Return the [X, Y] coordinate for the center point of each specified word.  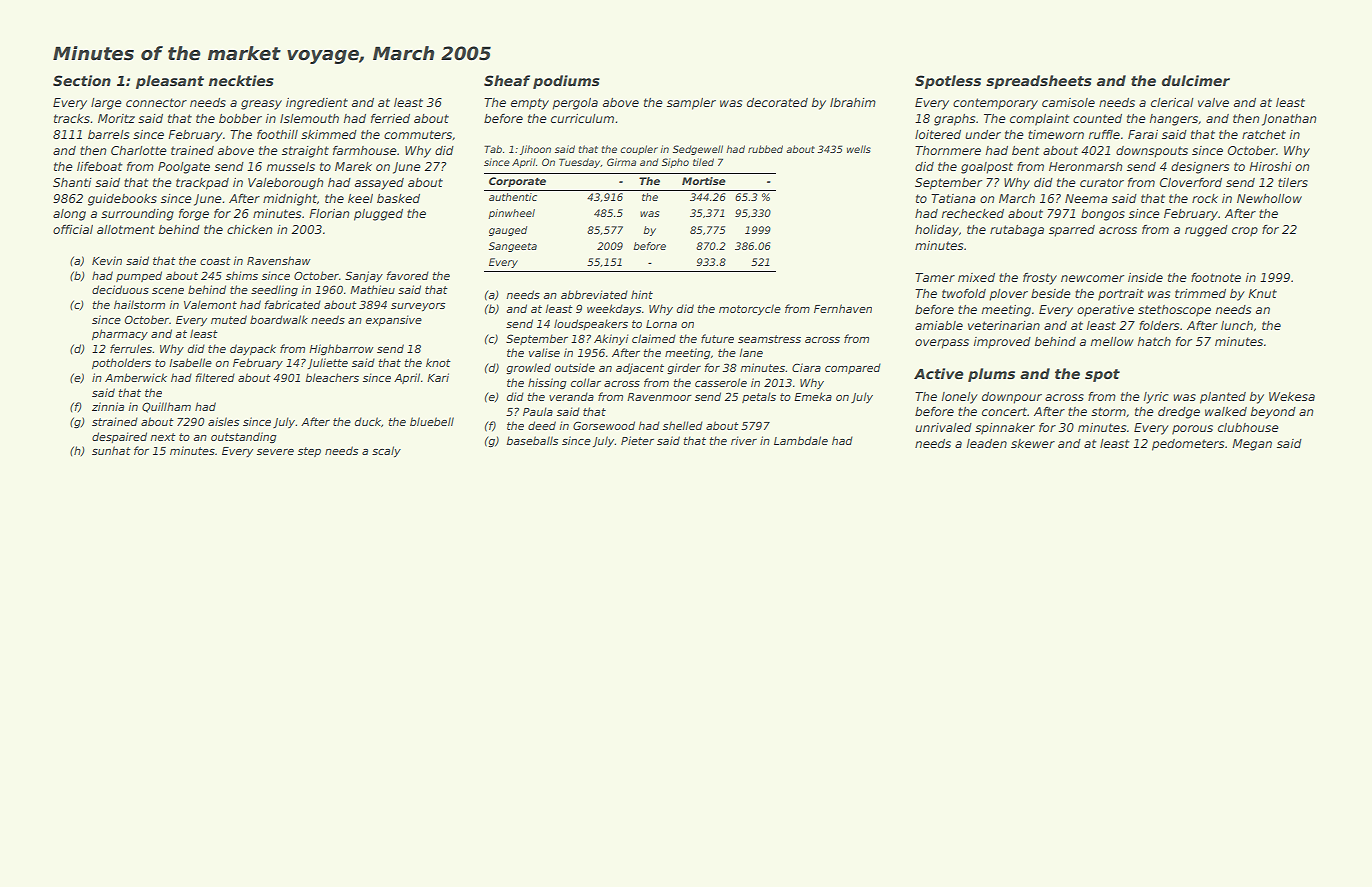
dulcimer [1196, 80]
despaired [119, 437]
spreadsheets [1039, 82]
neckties [241, 80]
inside [1145, 277]
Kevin [107, 260]
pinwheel [511, 214]
